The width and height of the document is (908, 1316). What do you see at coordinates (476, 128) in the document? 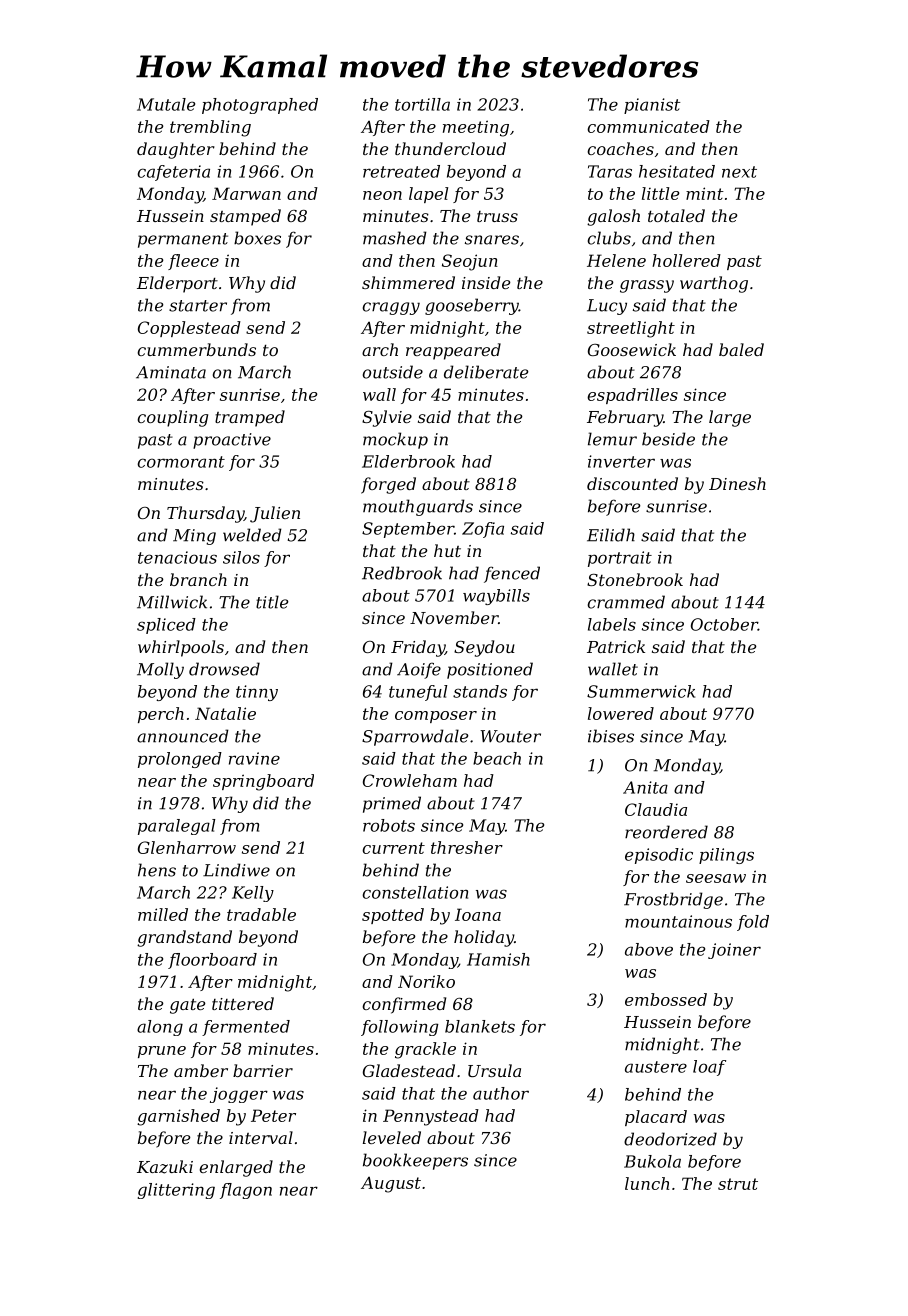
I see `meeting` at bounding box center [476, 128].
